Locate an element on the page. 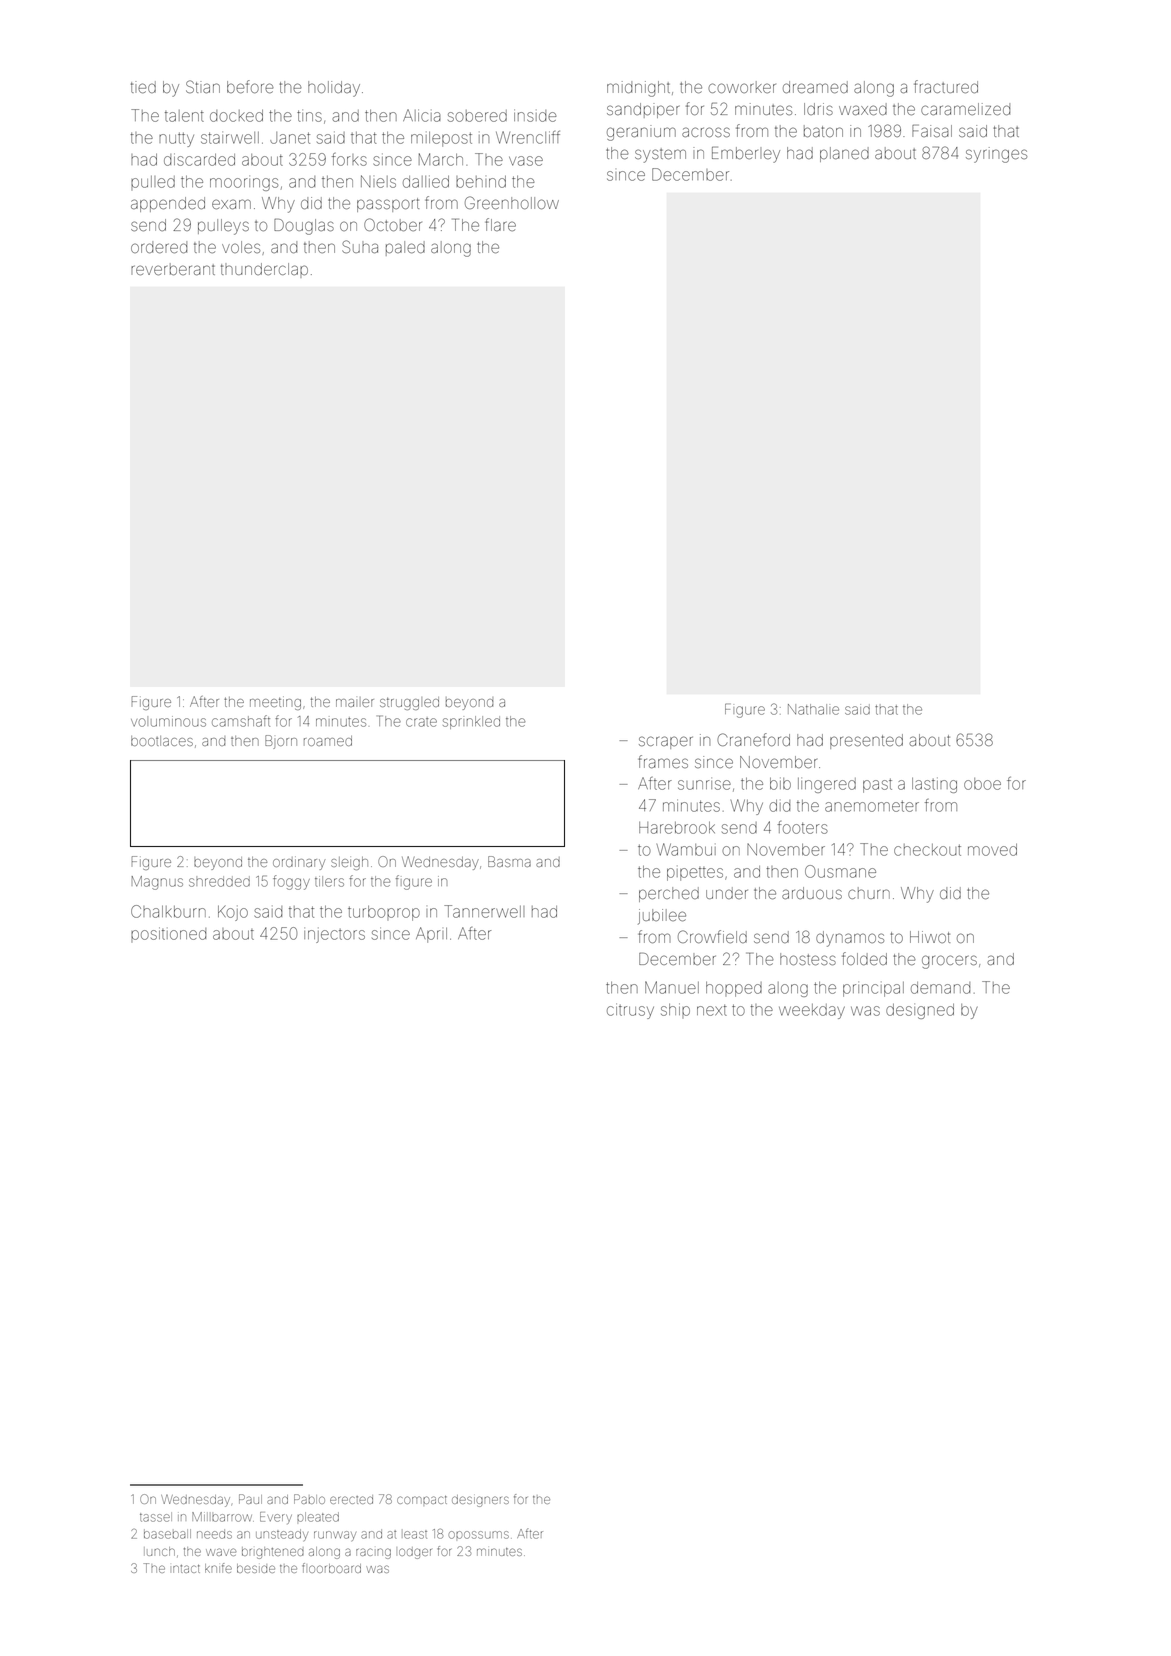  April is located at coordinates (431, 935).
